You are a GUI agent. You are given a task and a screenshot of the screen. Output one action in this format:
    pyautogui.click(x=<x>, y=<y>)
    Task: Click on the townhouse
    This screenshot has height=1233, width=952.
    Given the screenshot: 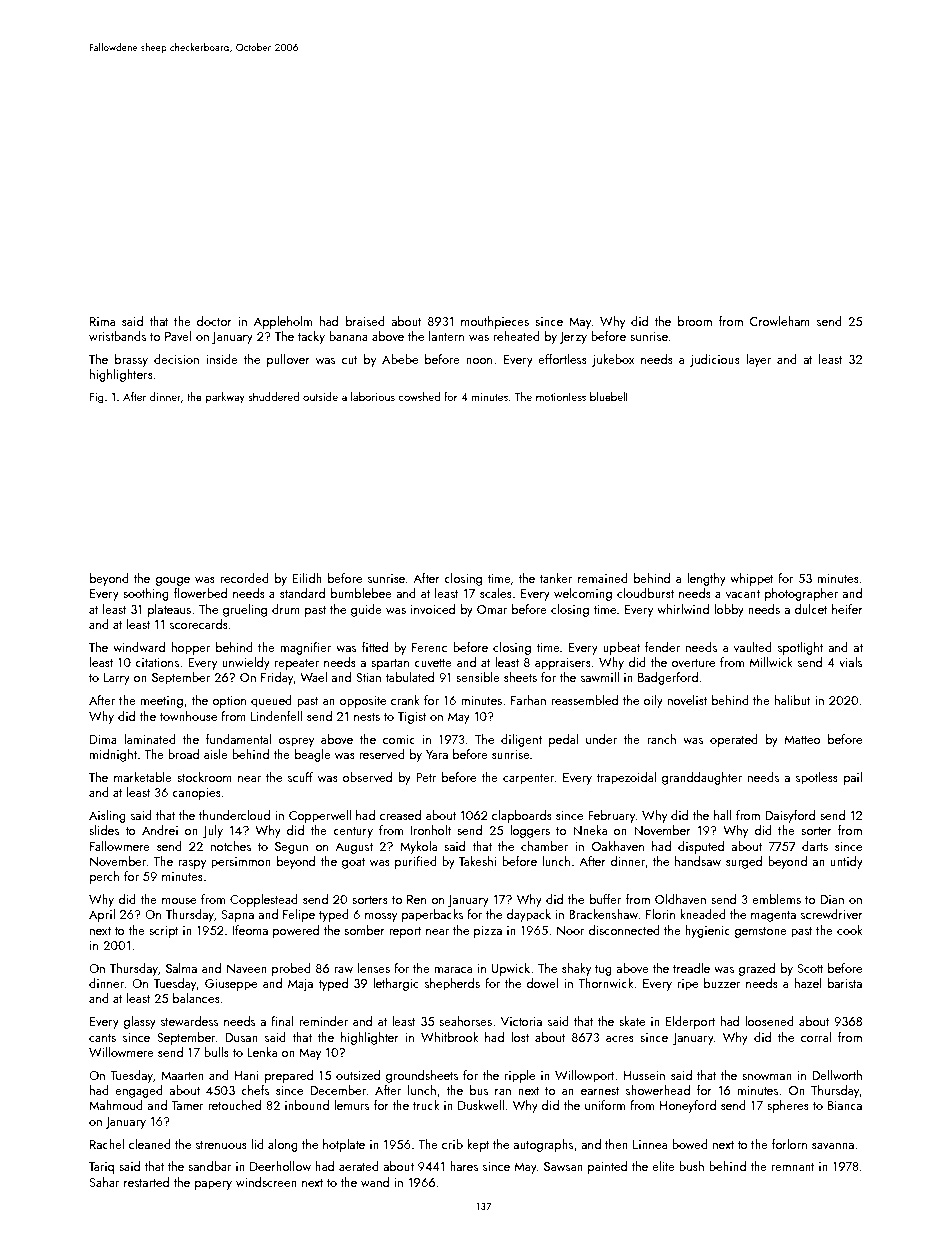 What is the action you would take?
    pyautogui.click(x=188, y=716)
